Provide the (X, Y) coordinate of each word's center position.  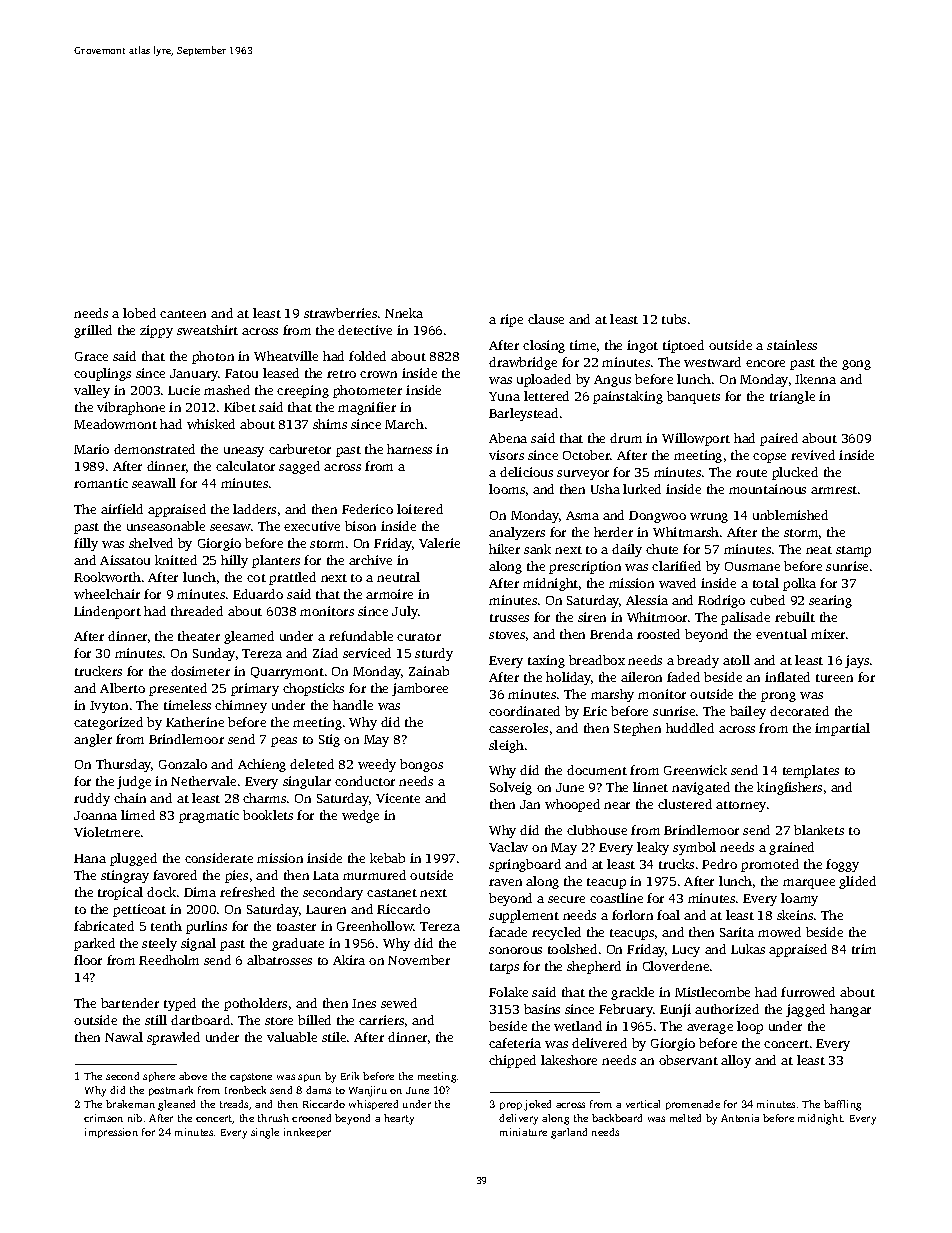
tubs (674, 319)
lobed (139, 313)
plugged (133, 859)
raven (505, 882)
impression (111, 1133)
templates (811, 771)
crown (378, 374)
